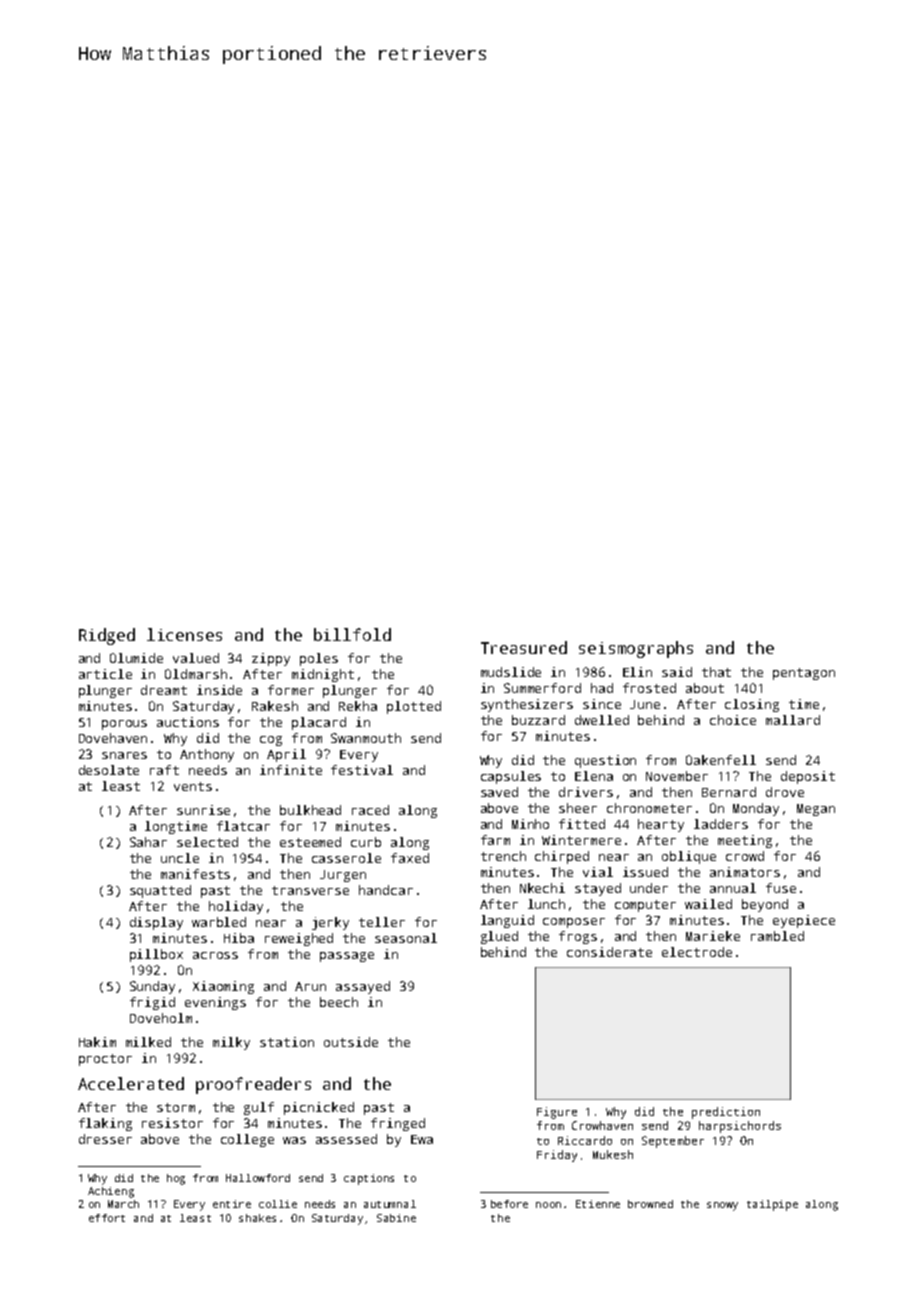  I want to click on billfold, so click(352, 634).
